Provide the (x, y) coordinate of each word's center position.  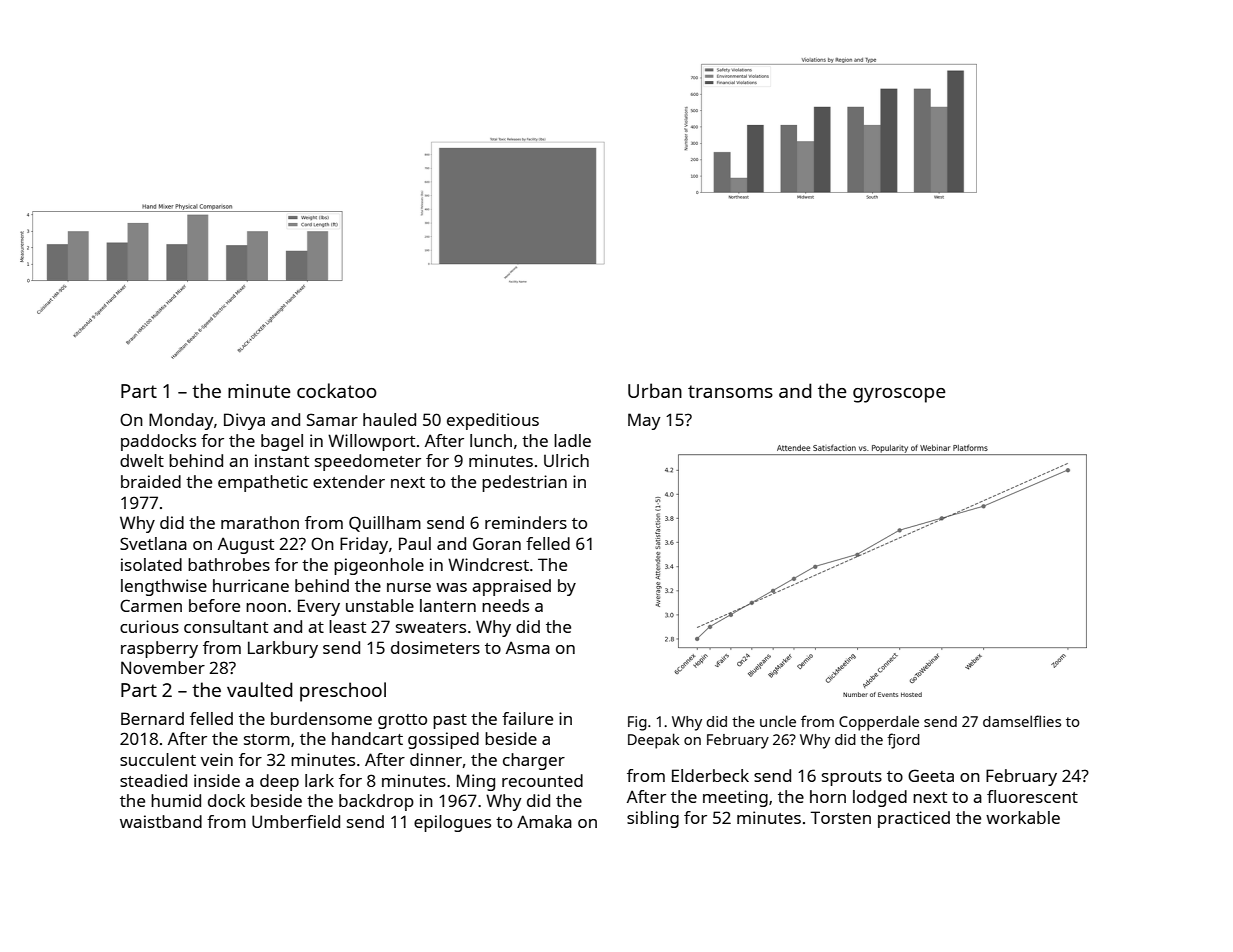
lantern (448, 605)
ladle (572, 440)
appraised (511, 587)
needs (505, 605)
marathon (260, 522)
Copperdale (879, 723)
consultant (226, 626)
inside (217, 780)
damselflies (1022, 721)
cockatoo (337, 390)
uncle (778, 721)
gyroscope (899, 395)
